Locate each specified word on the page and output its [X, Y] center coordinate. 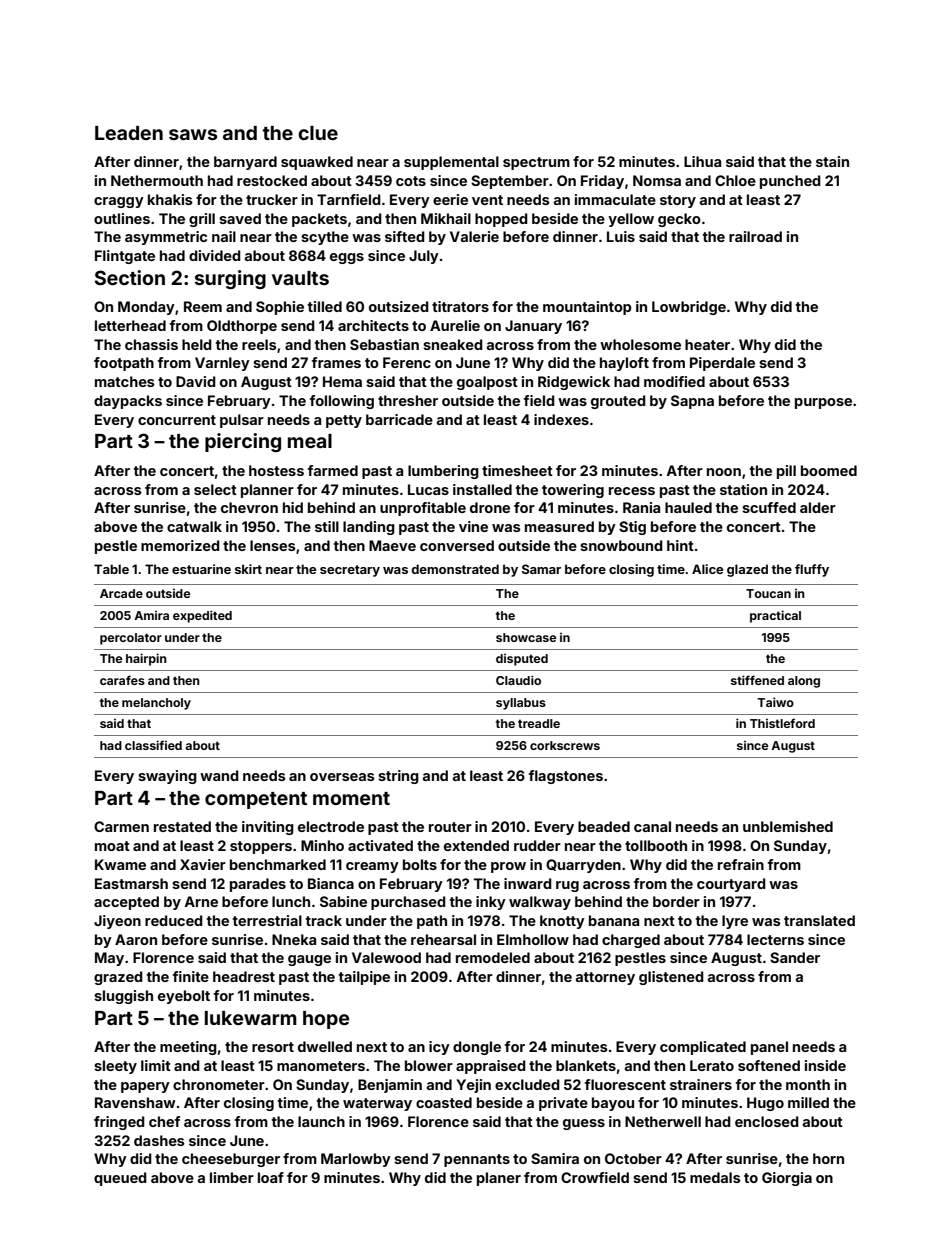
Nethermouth [157, 180]
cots [411, 181]
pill [786, 472]
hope [326, 1020]
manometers [321, 1066]
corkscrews [565, 745]
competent [256, 800]
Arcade [121, 593]
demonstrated [455, 569]
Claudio [518, 680]
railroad [755, 236]
